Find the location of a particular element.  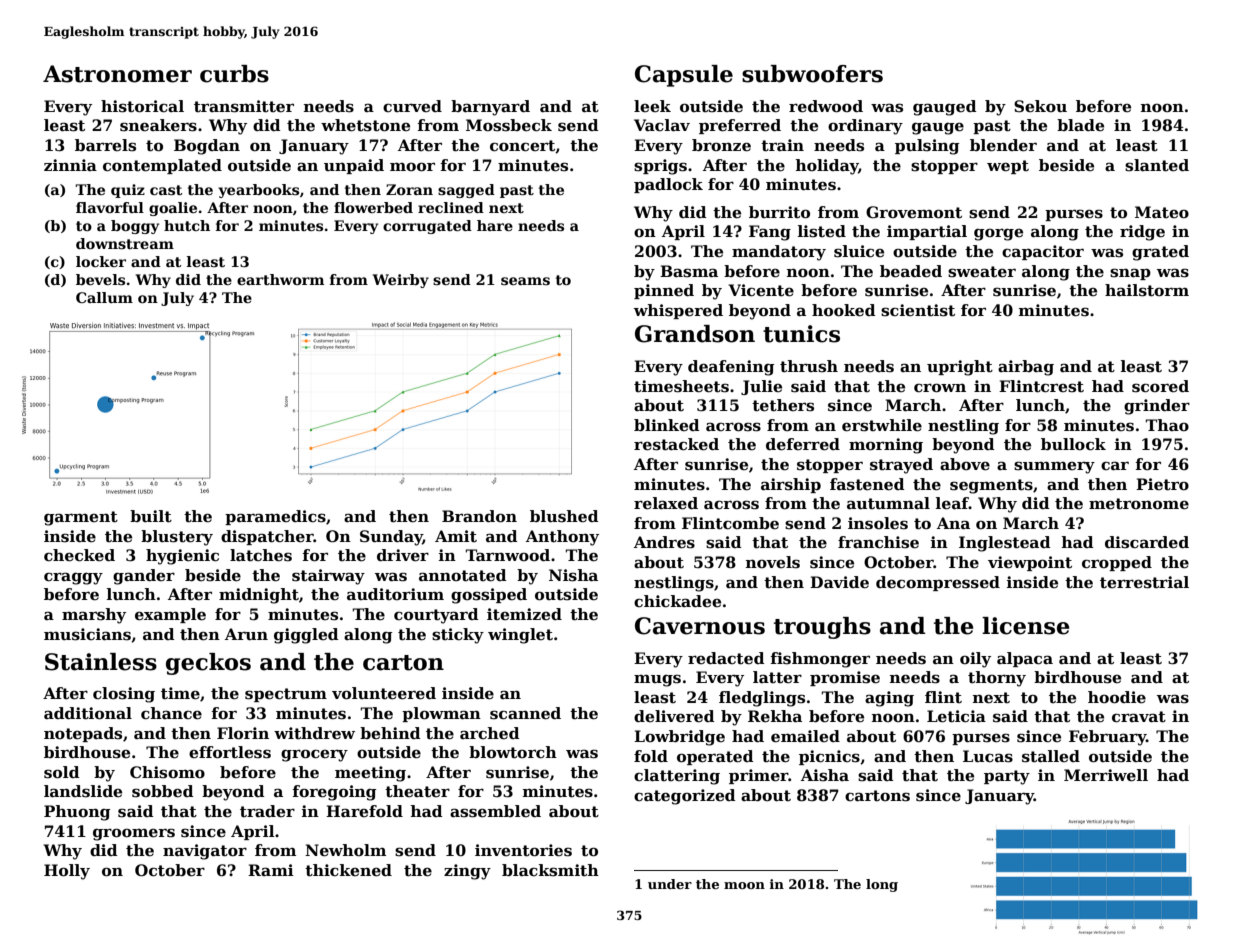

built is located at coordinates (151, 516).
